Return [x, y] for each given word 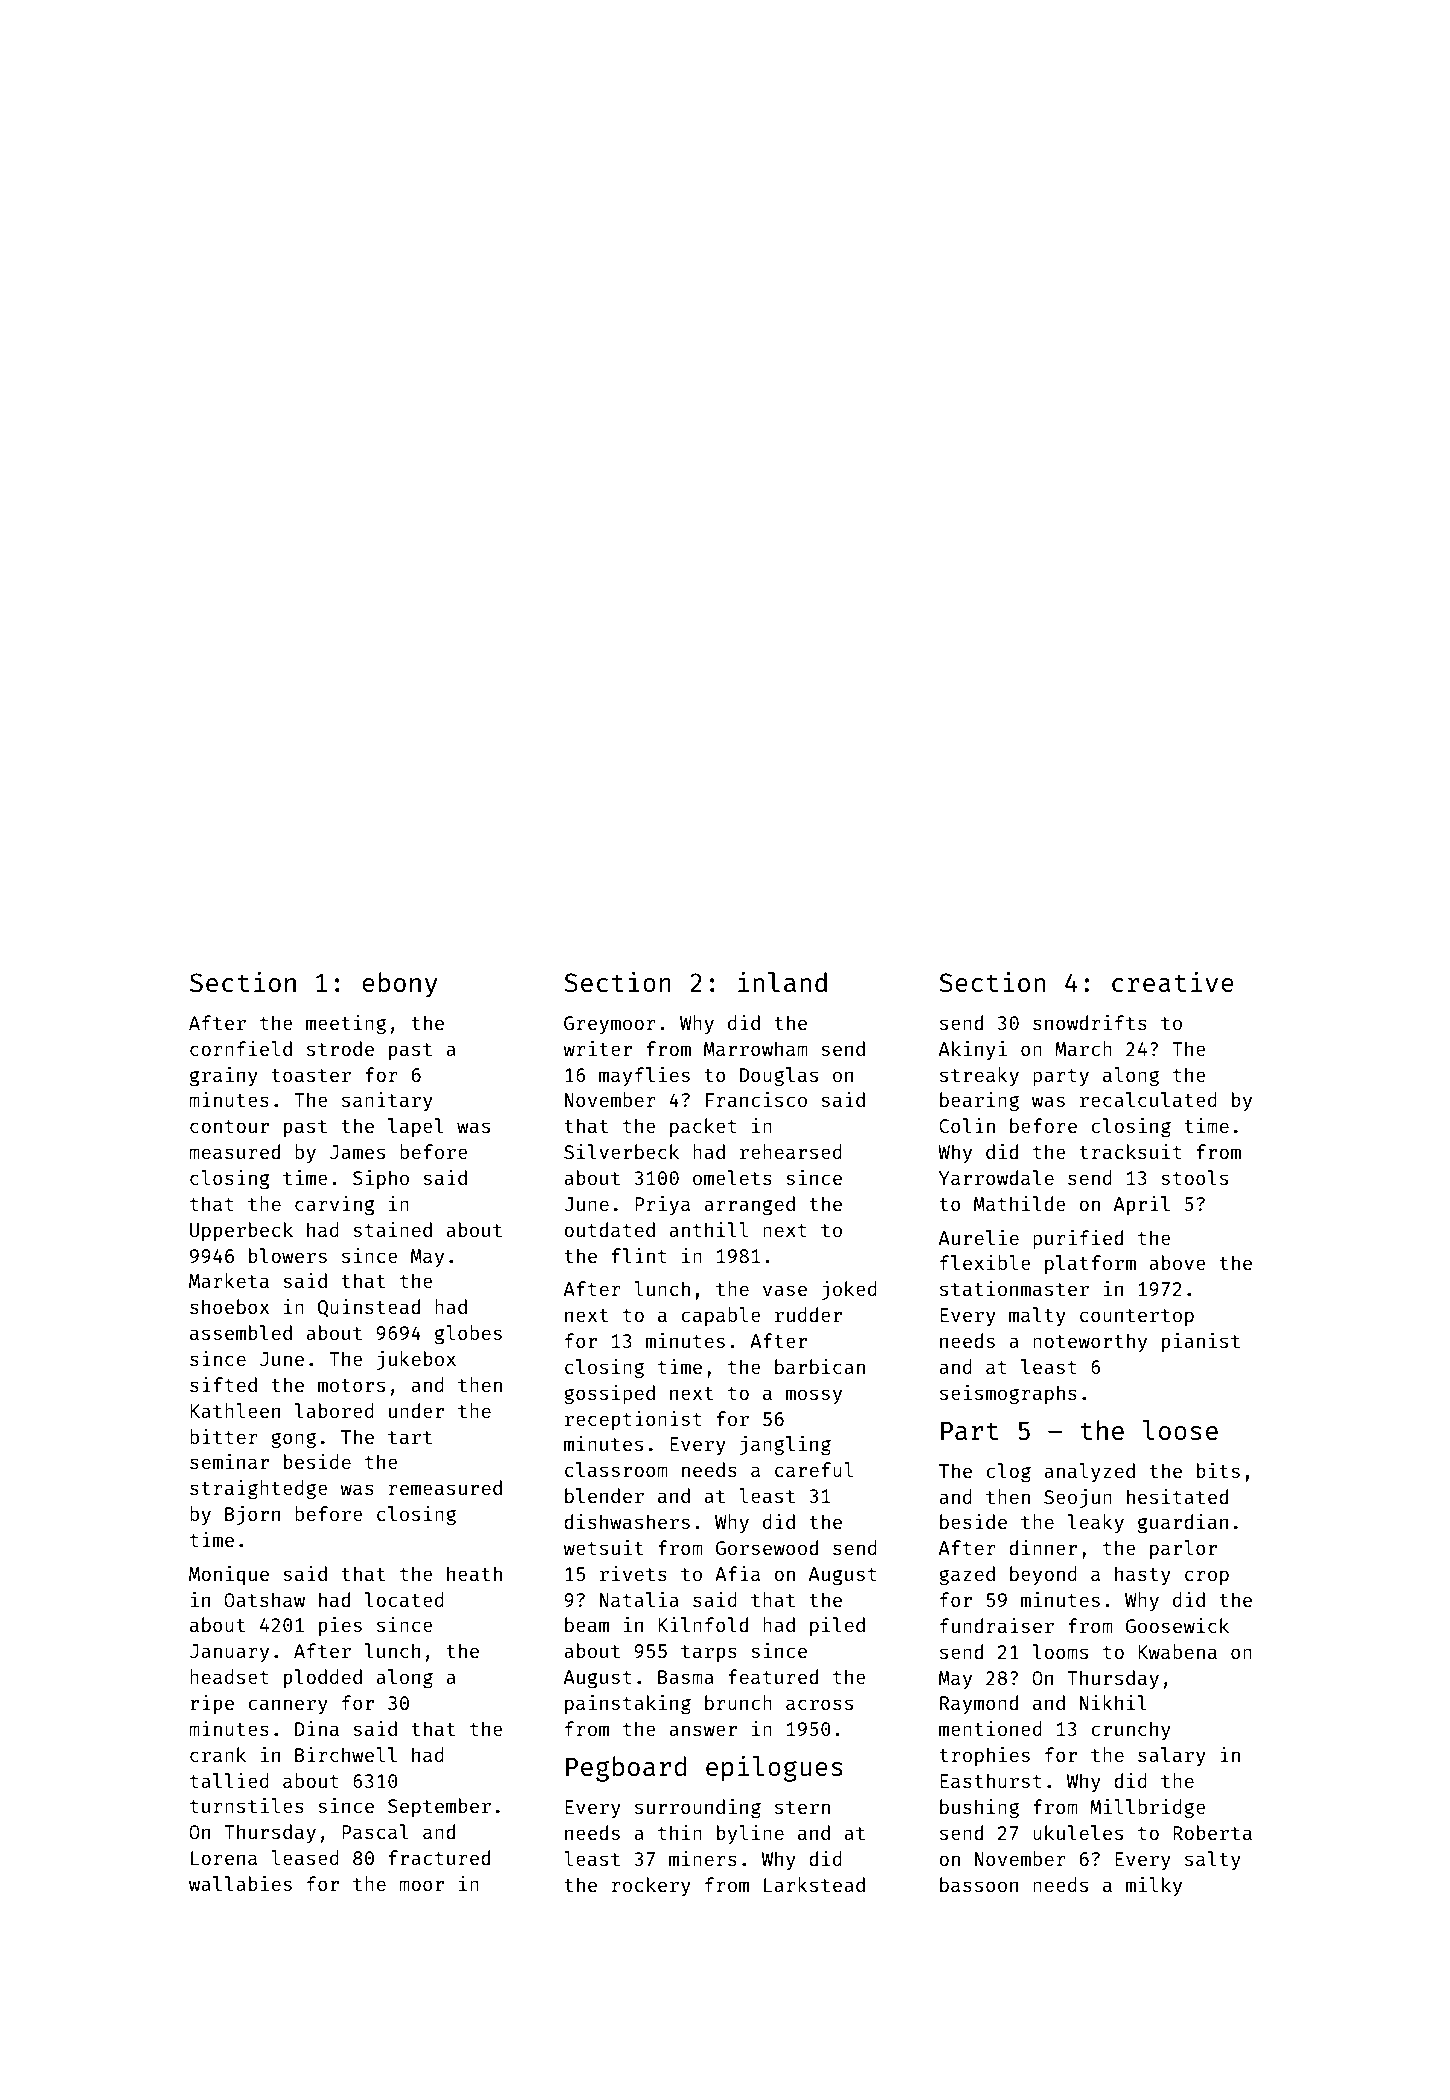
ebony [399, 985]
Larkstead [814, 1884]
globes [468, 1335]
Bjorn [252, 1515]
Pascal [375, 1831]
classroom [616, 1469]
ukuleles [1078, 1832]
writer [597, 1048]
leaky [1096, 1523]
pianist [1201, 1342]
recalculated [1148, 1099]
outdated [609, 1229]
